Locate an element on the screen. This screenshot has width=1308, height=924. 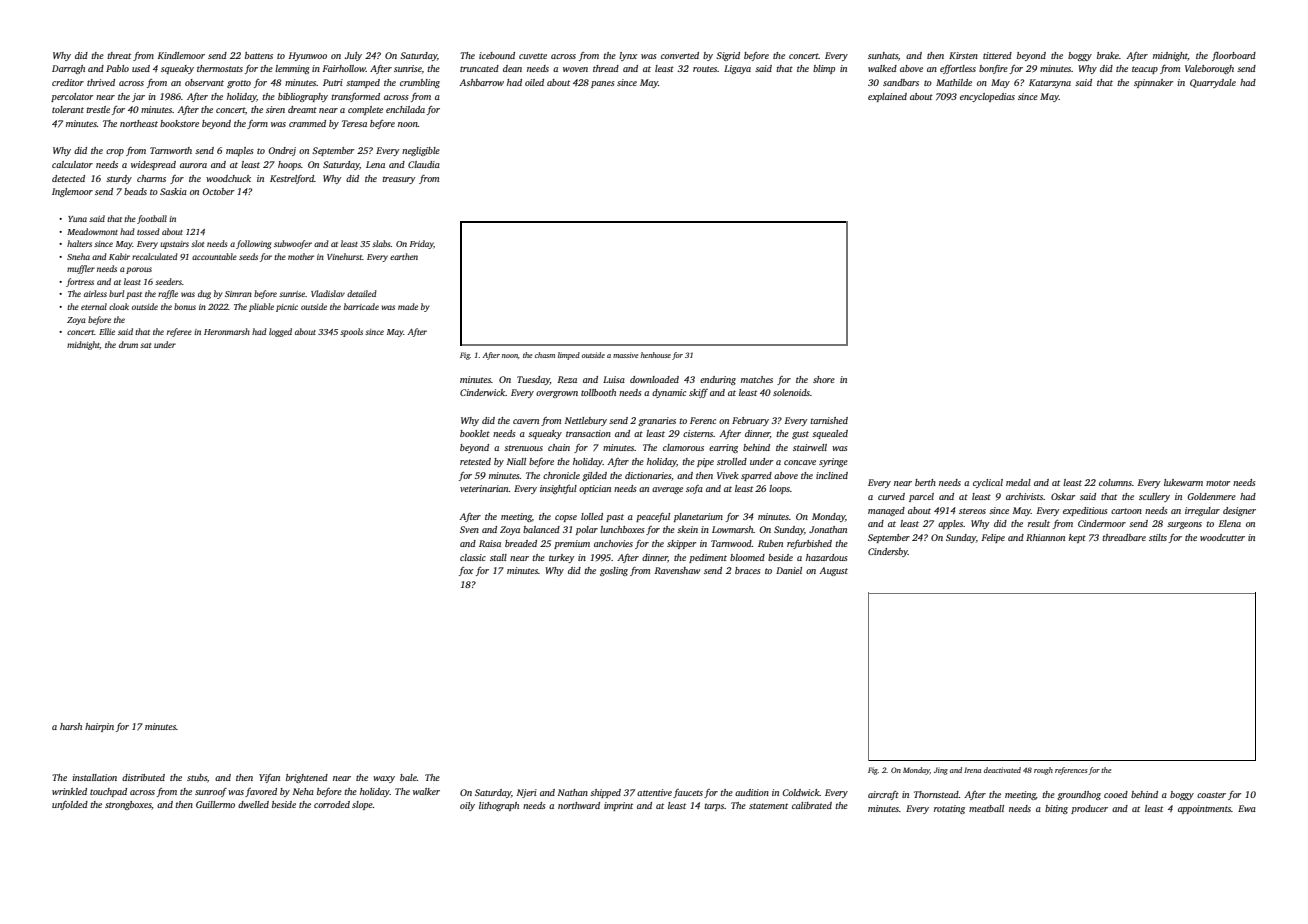
strongboxes is located at coordinates (128, 805).
